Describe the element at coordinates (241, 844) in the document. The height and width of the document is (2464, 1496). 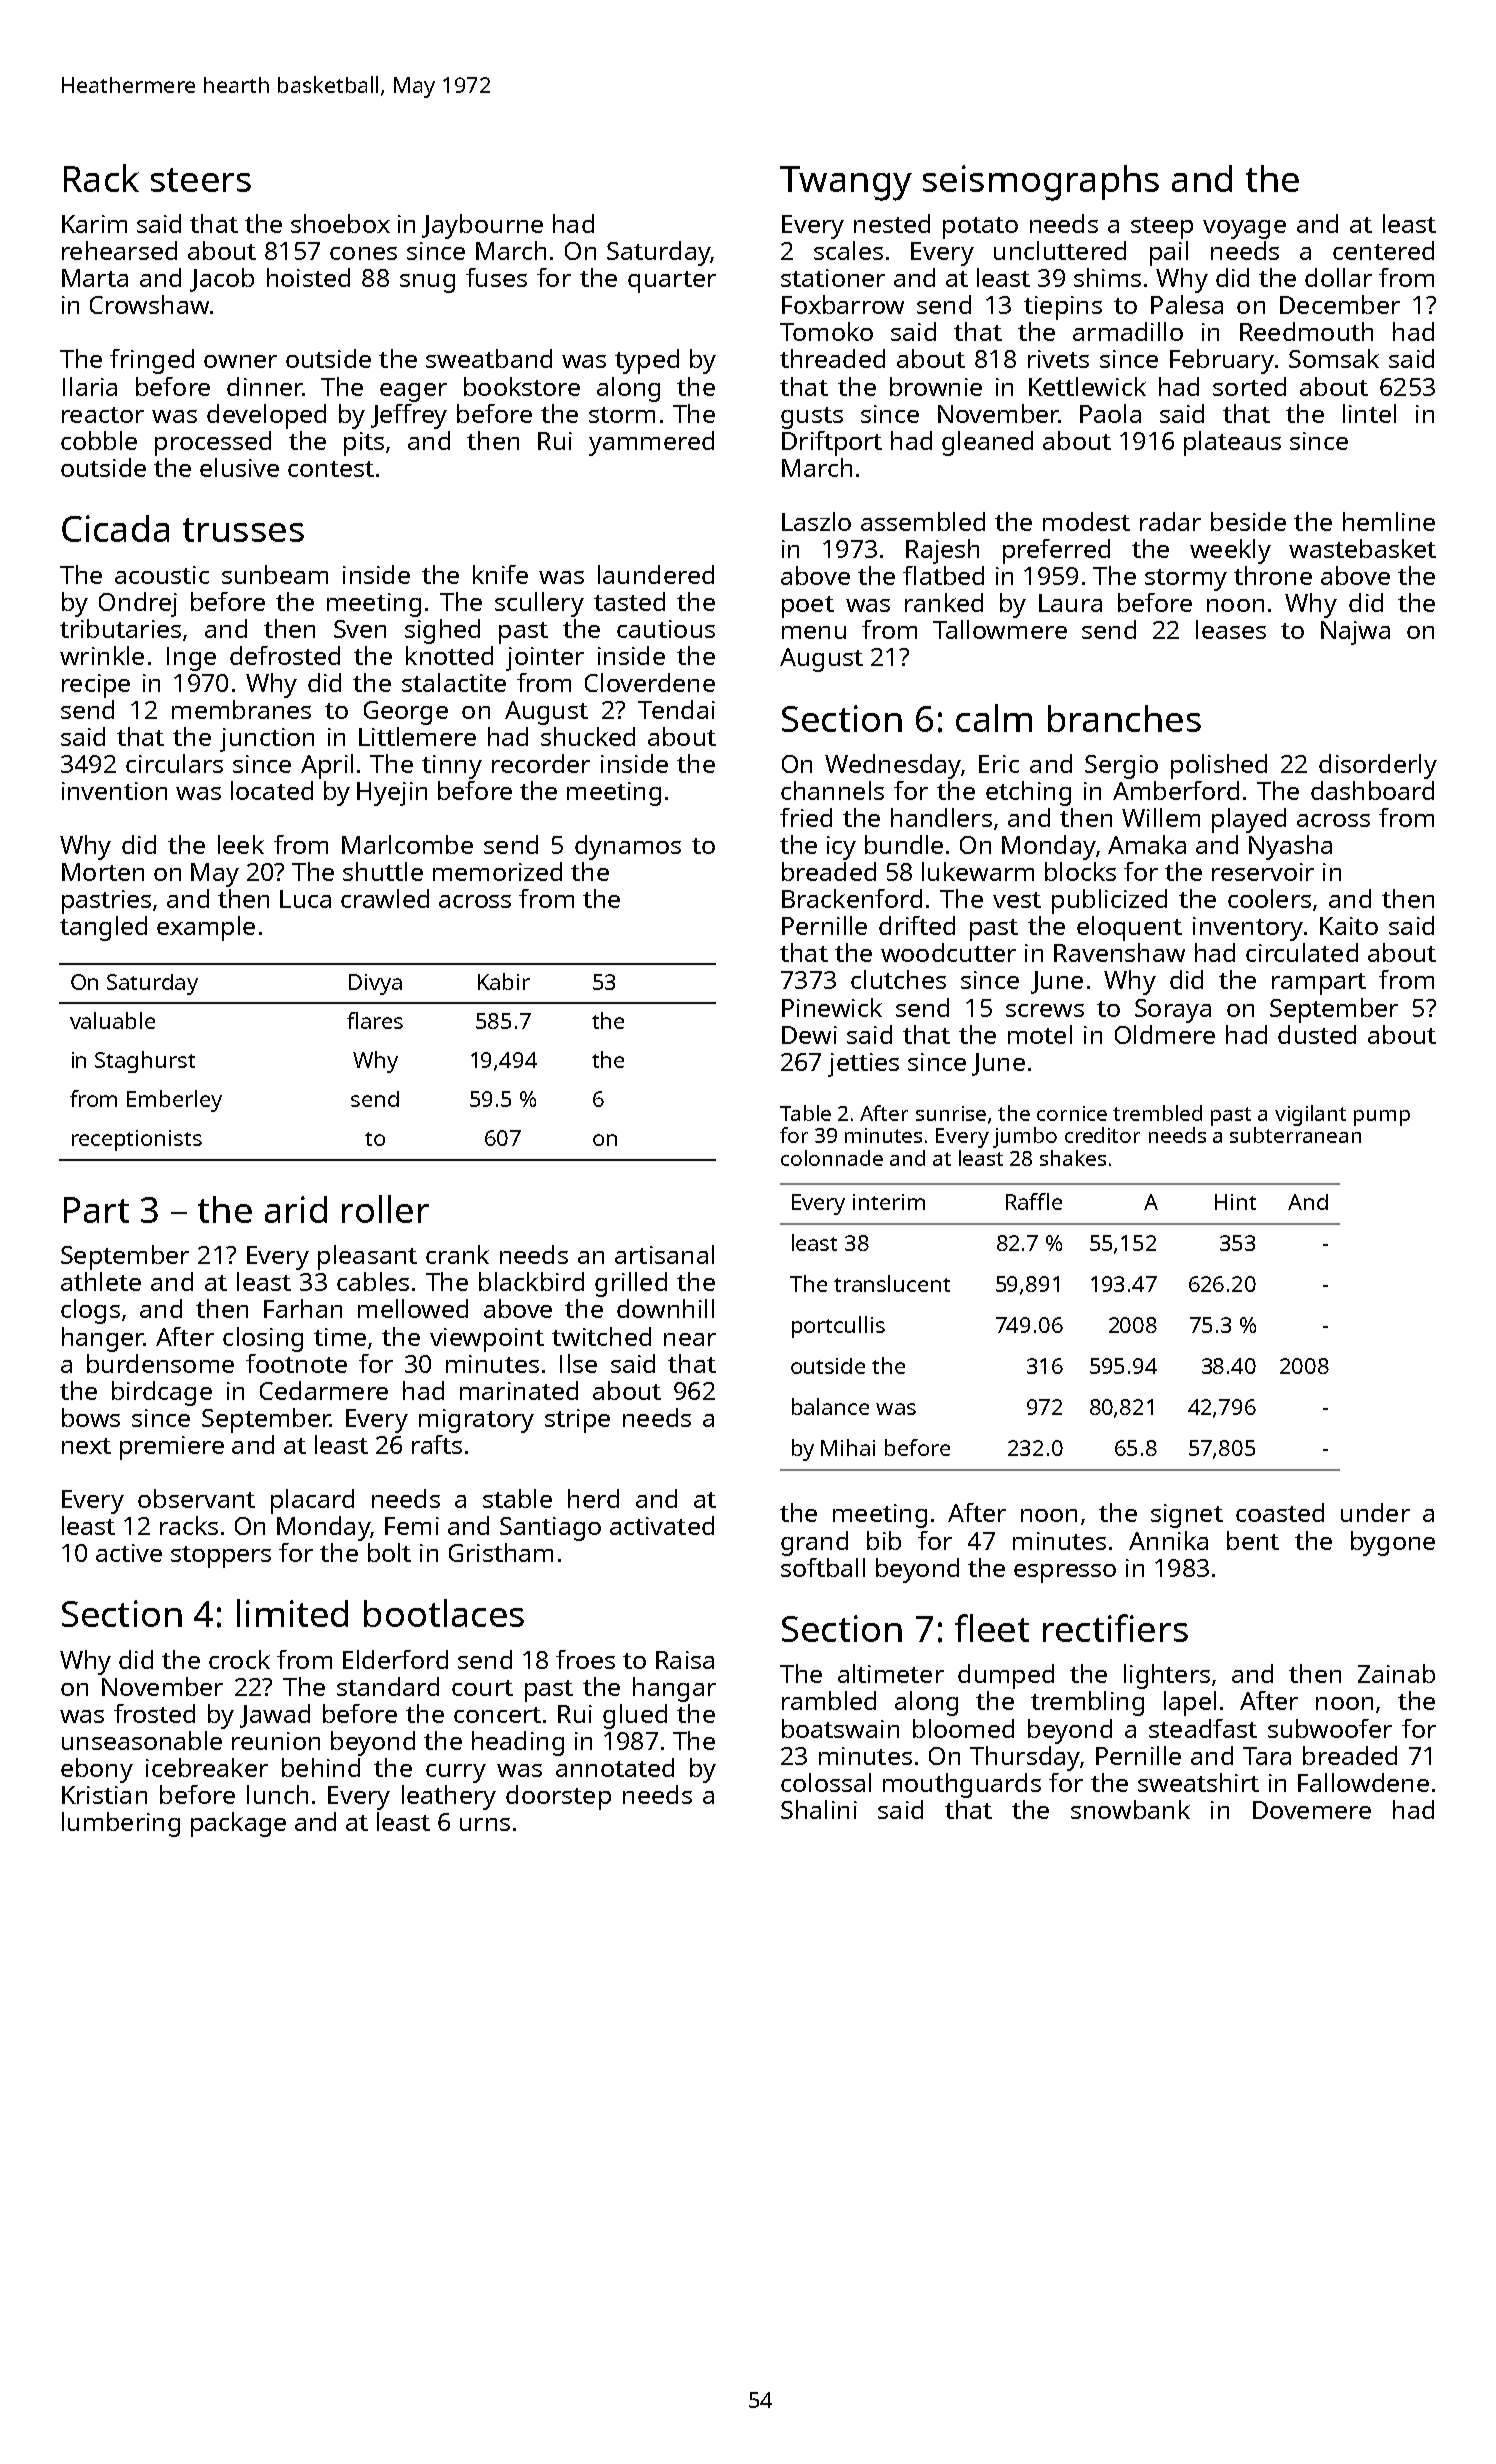
I see `leek` at that location.
